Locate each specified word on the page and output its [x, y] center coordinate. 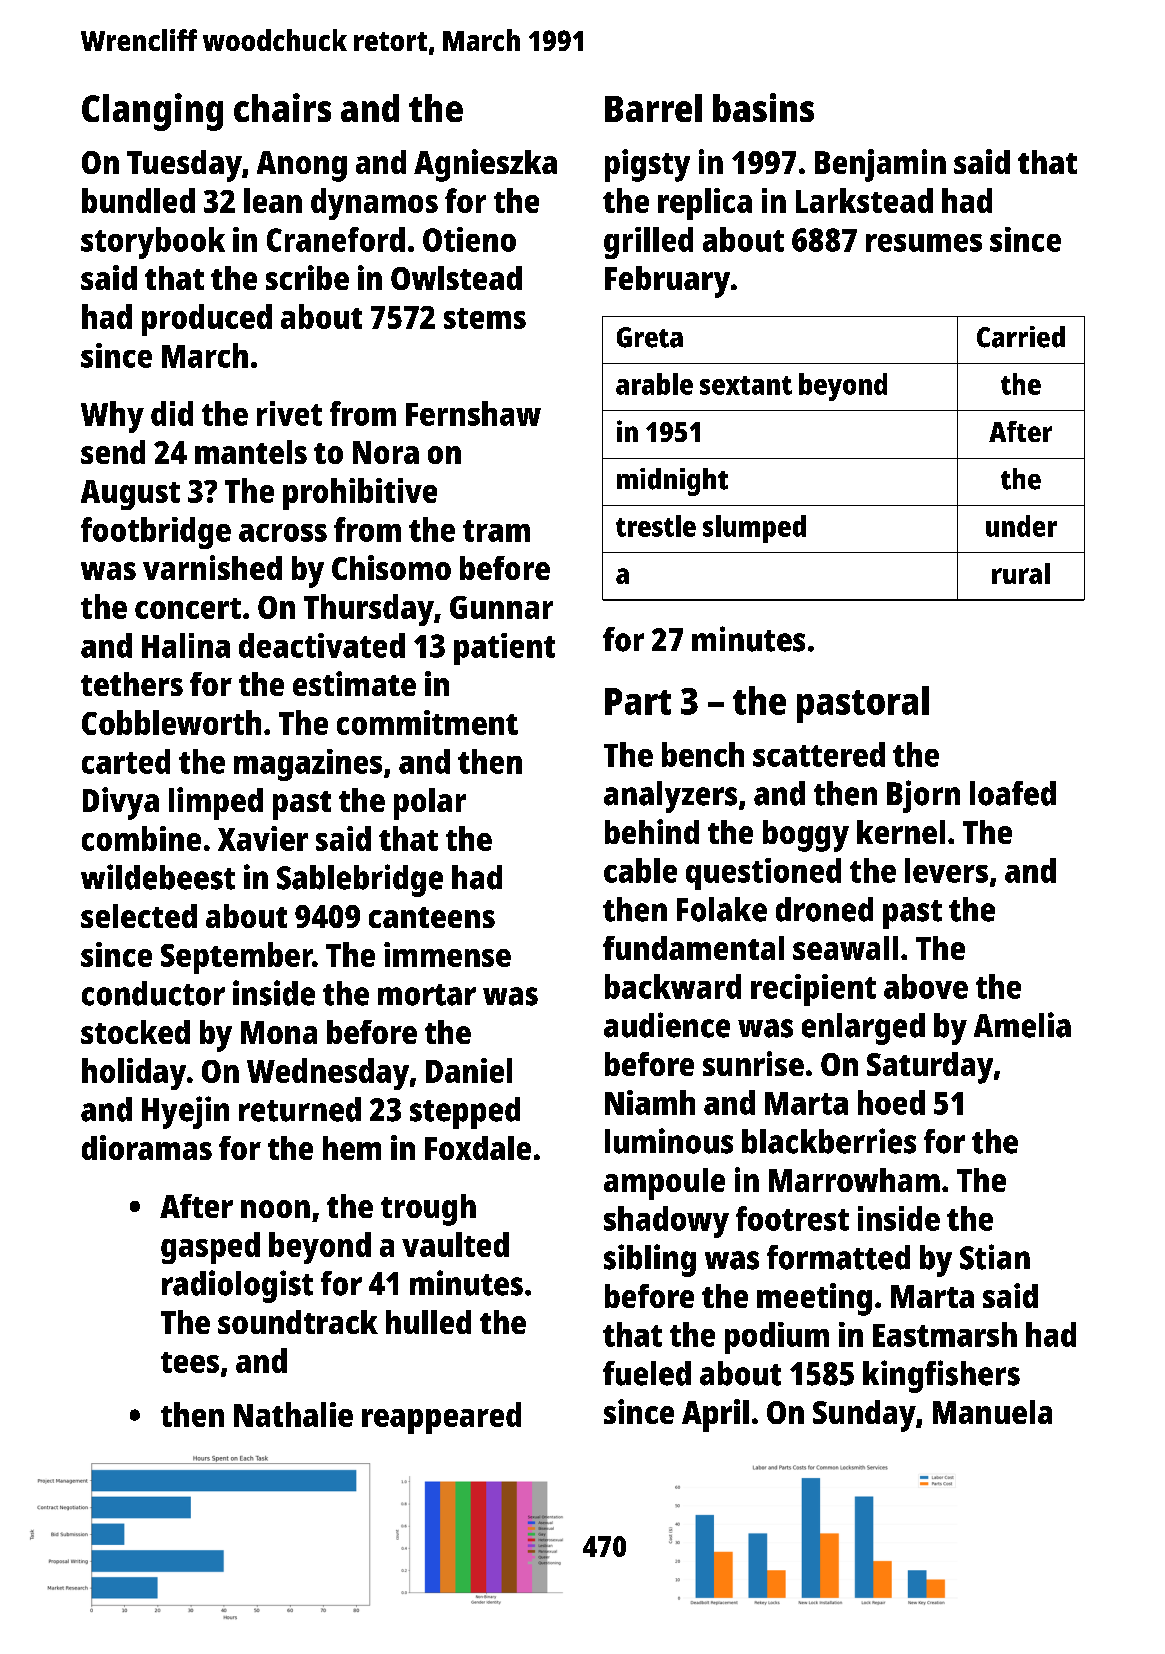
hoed [891, 1102]
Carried [1021, 337]
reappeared [441, 1418]
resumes [924, 243]
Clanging [152, 112]
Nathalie [293, 1414]
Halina [186, 645]
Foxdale [478, 1148]
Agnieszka [485, 165]
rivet [289, 413]
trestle [656, 526]
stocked [135, 1032]
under [1021, 526]
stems [485, 318]
